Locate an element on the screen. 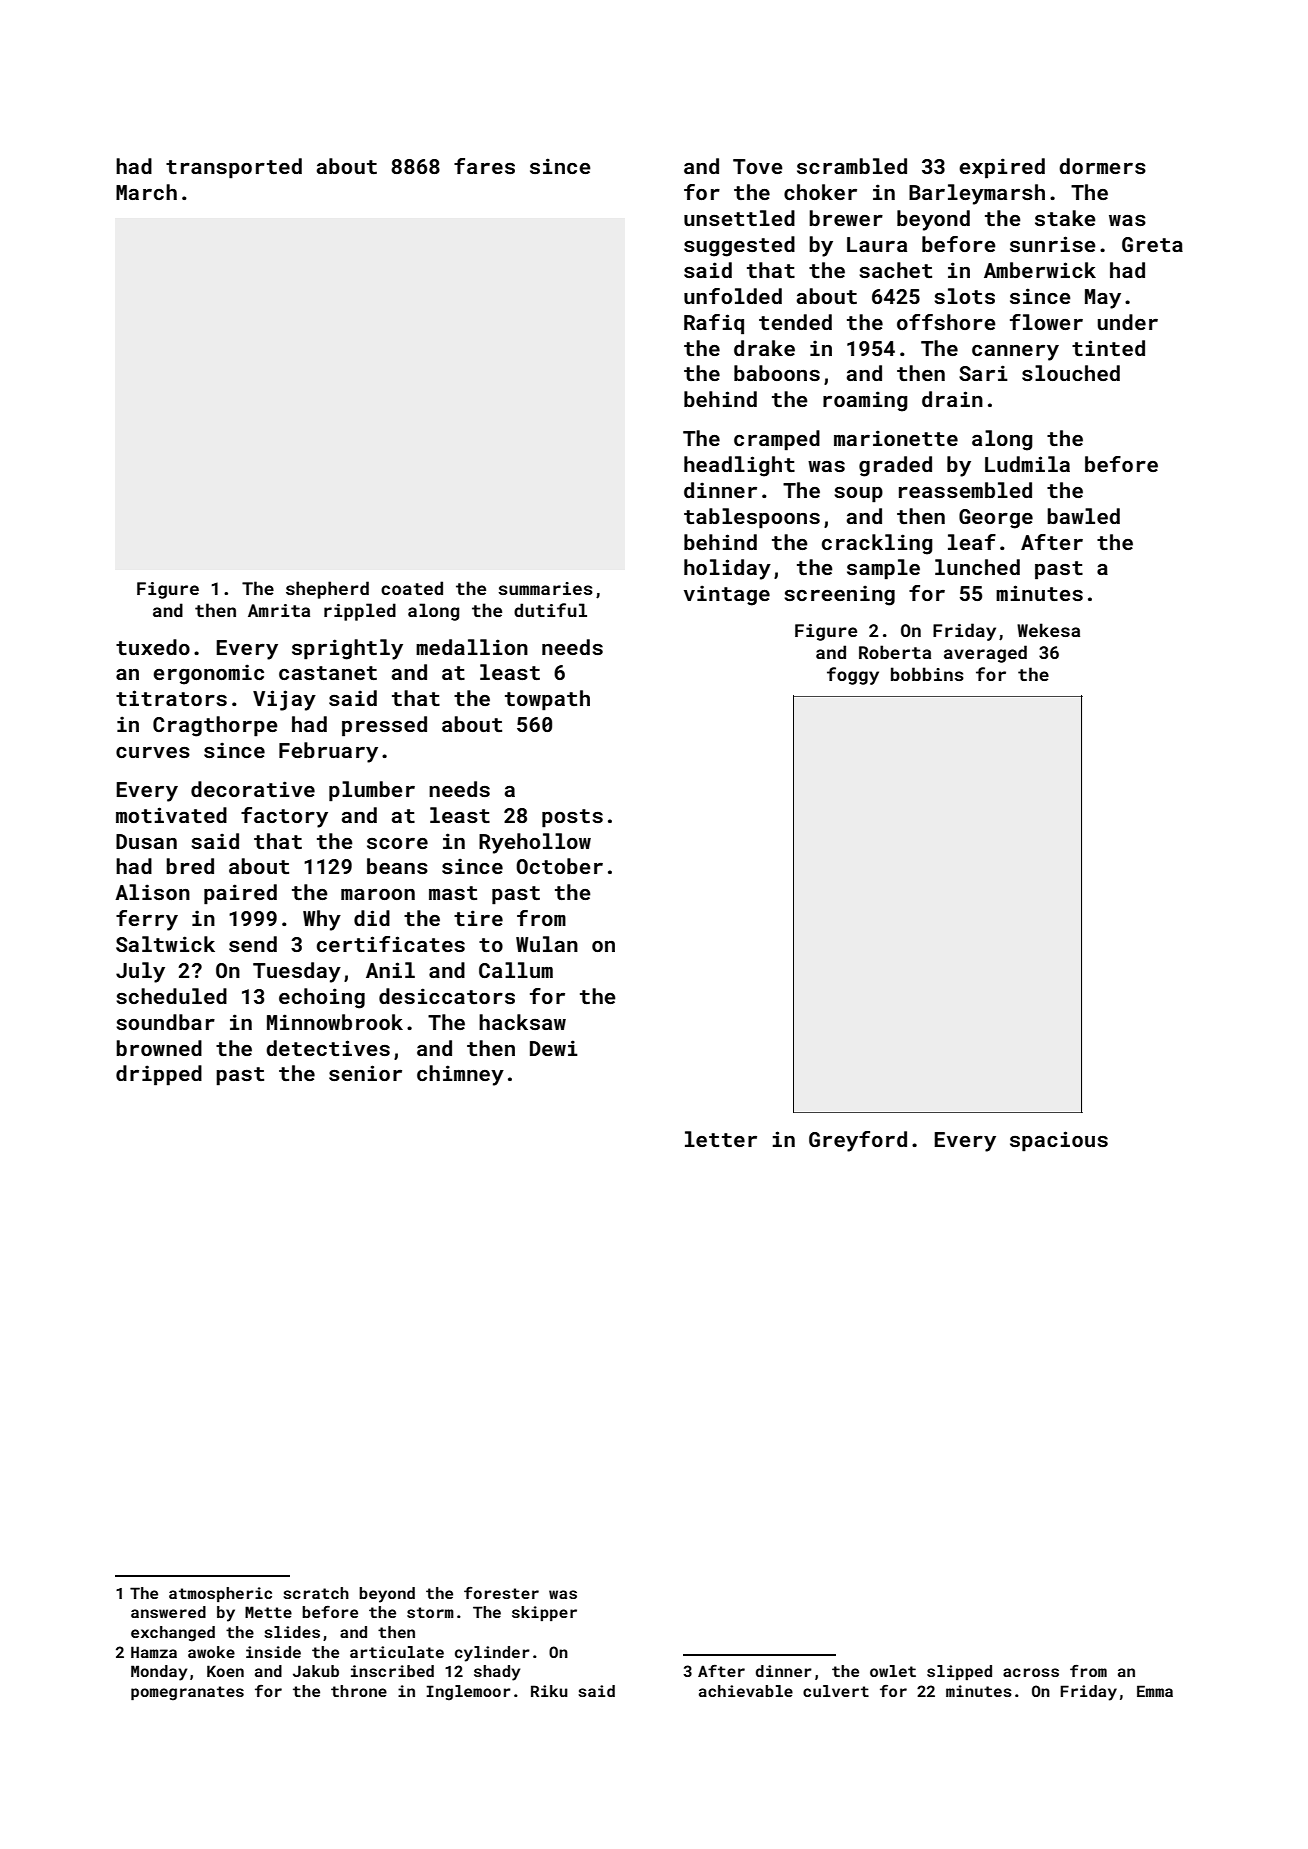  culvert is located at coordinates (836, 1691).
